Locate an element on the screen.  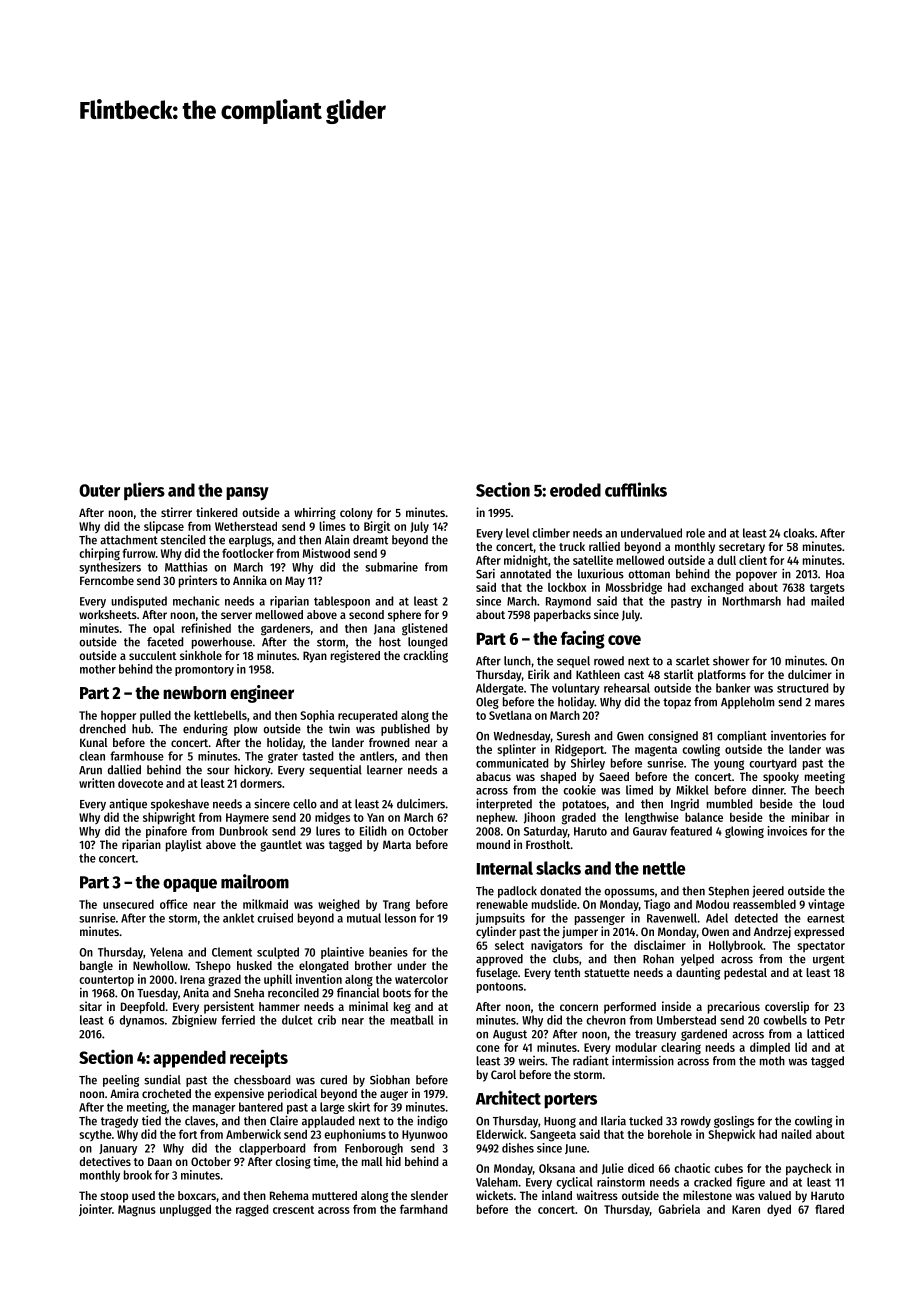
Clement is located at coordinates (232, 952).
